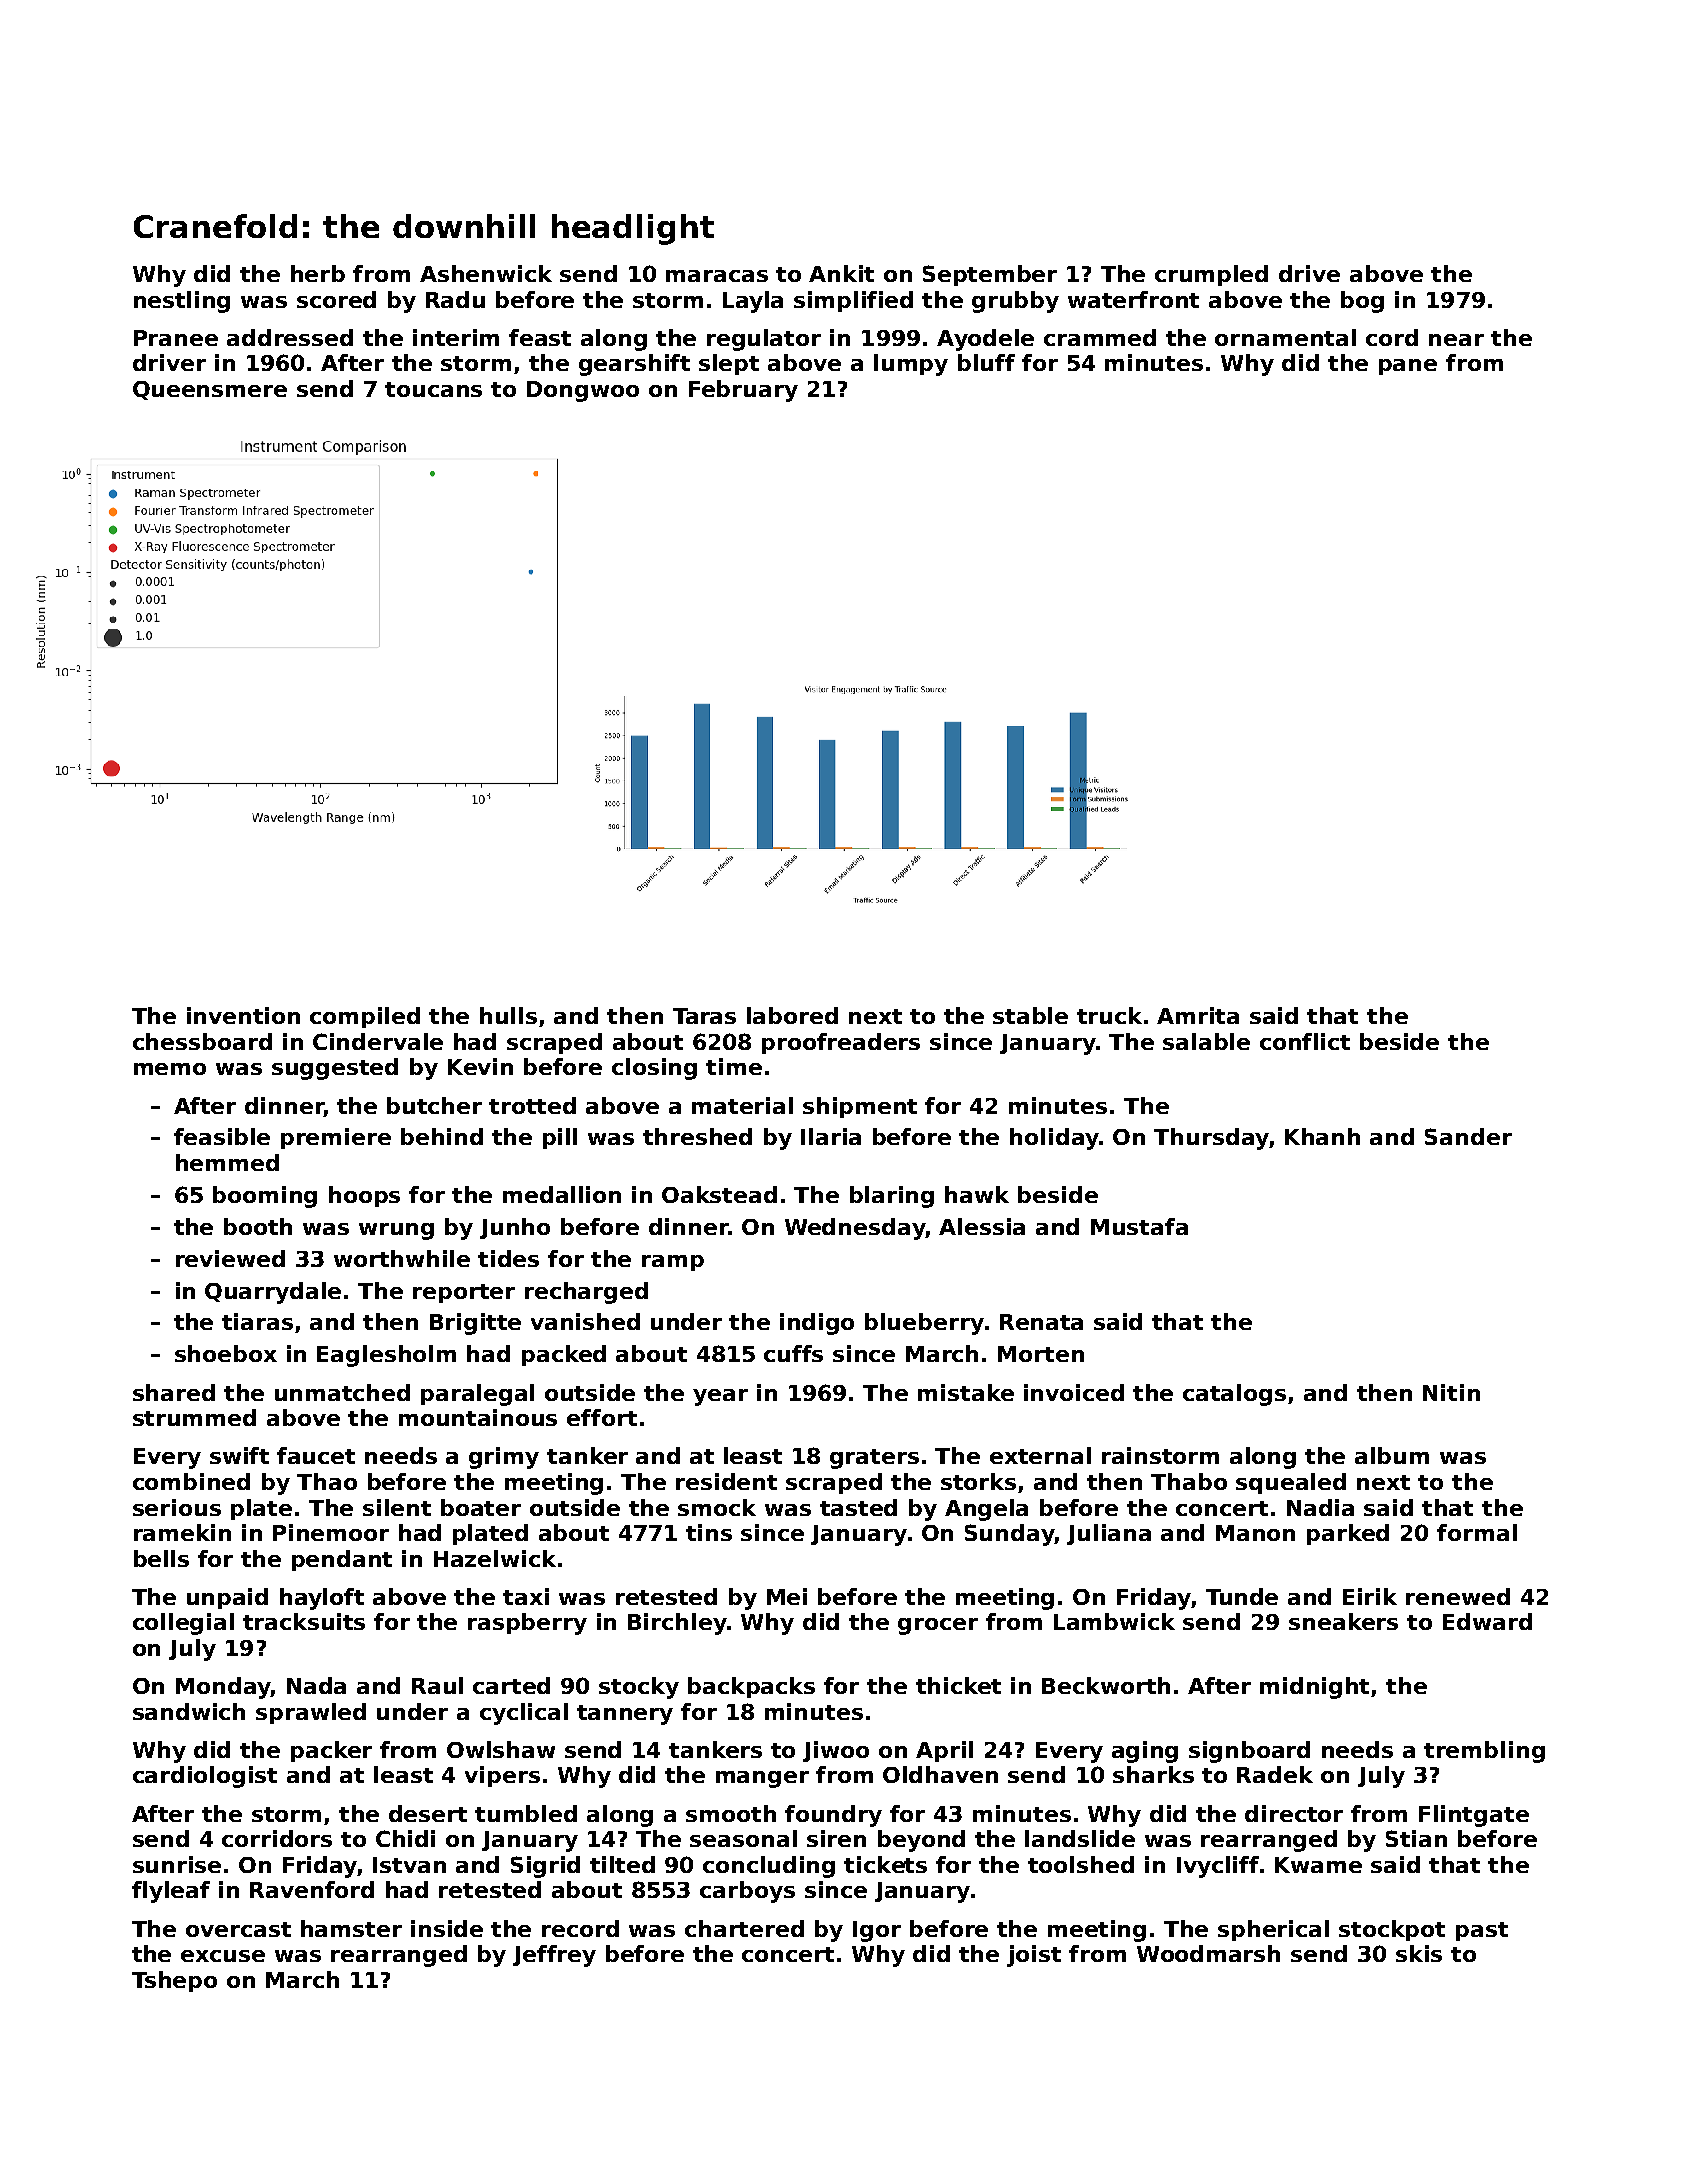 The width and height of the page is (1683, 2178). I want to click on Mei, so click(787, 1596).
